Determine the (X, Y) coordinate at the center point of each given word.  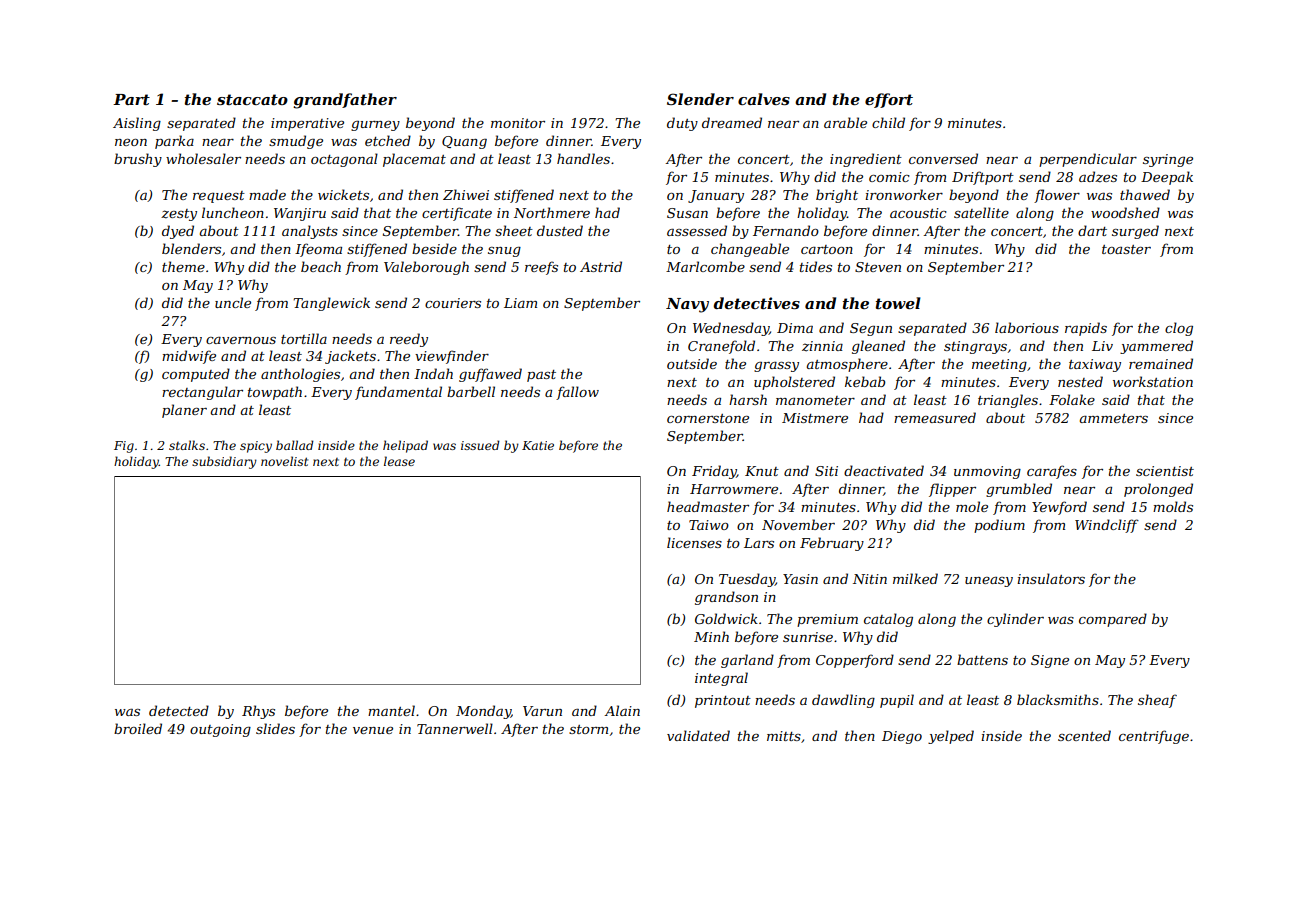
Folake (1072, 399)
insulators (1051, 578)
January (716, 196)
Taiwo (709, 525)
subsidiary (224, 462)
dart (1092, 230)
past (541, 376)
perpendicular (1088, 160)
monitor (518, 123)
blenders (191, 248)
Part (131, 99)
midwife (189, 357)
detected (179, 710)
